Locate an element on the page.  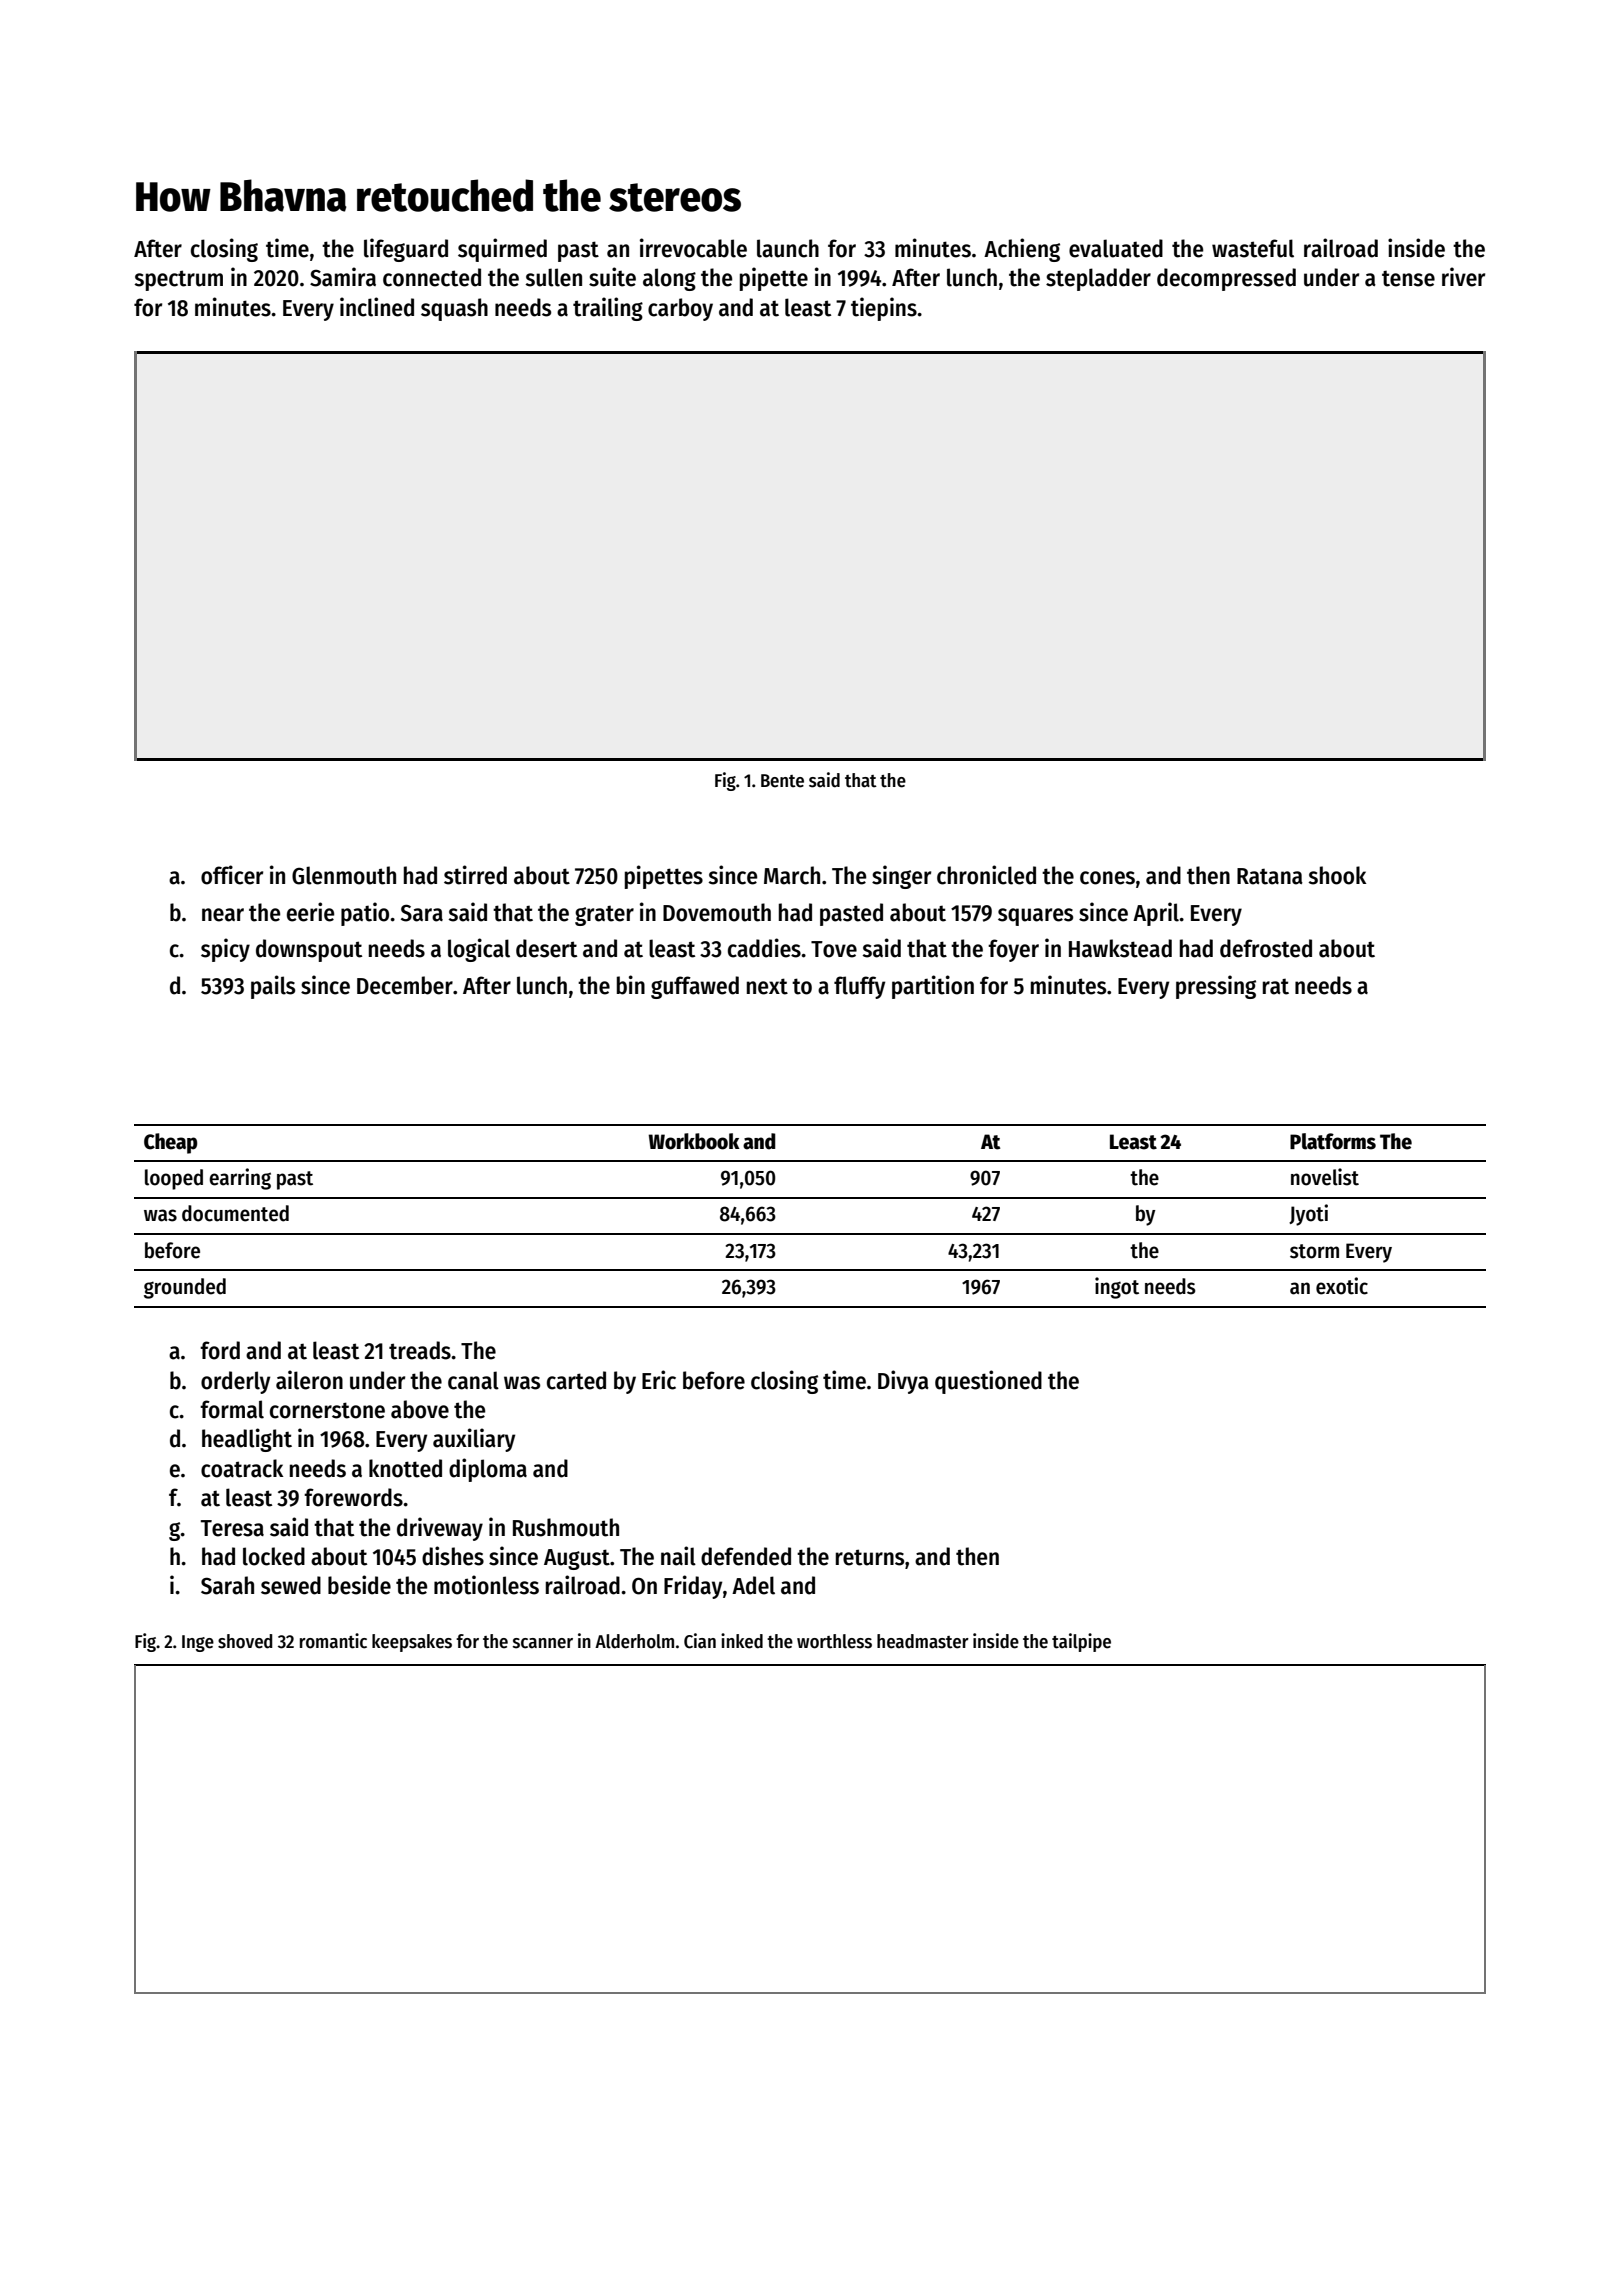
Bente is located at coordinates (782, 781).
